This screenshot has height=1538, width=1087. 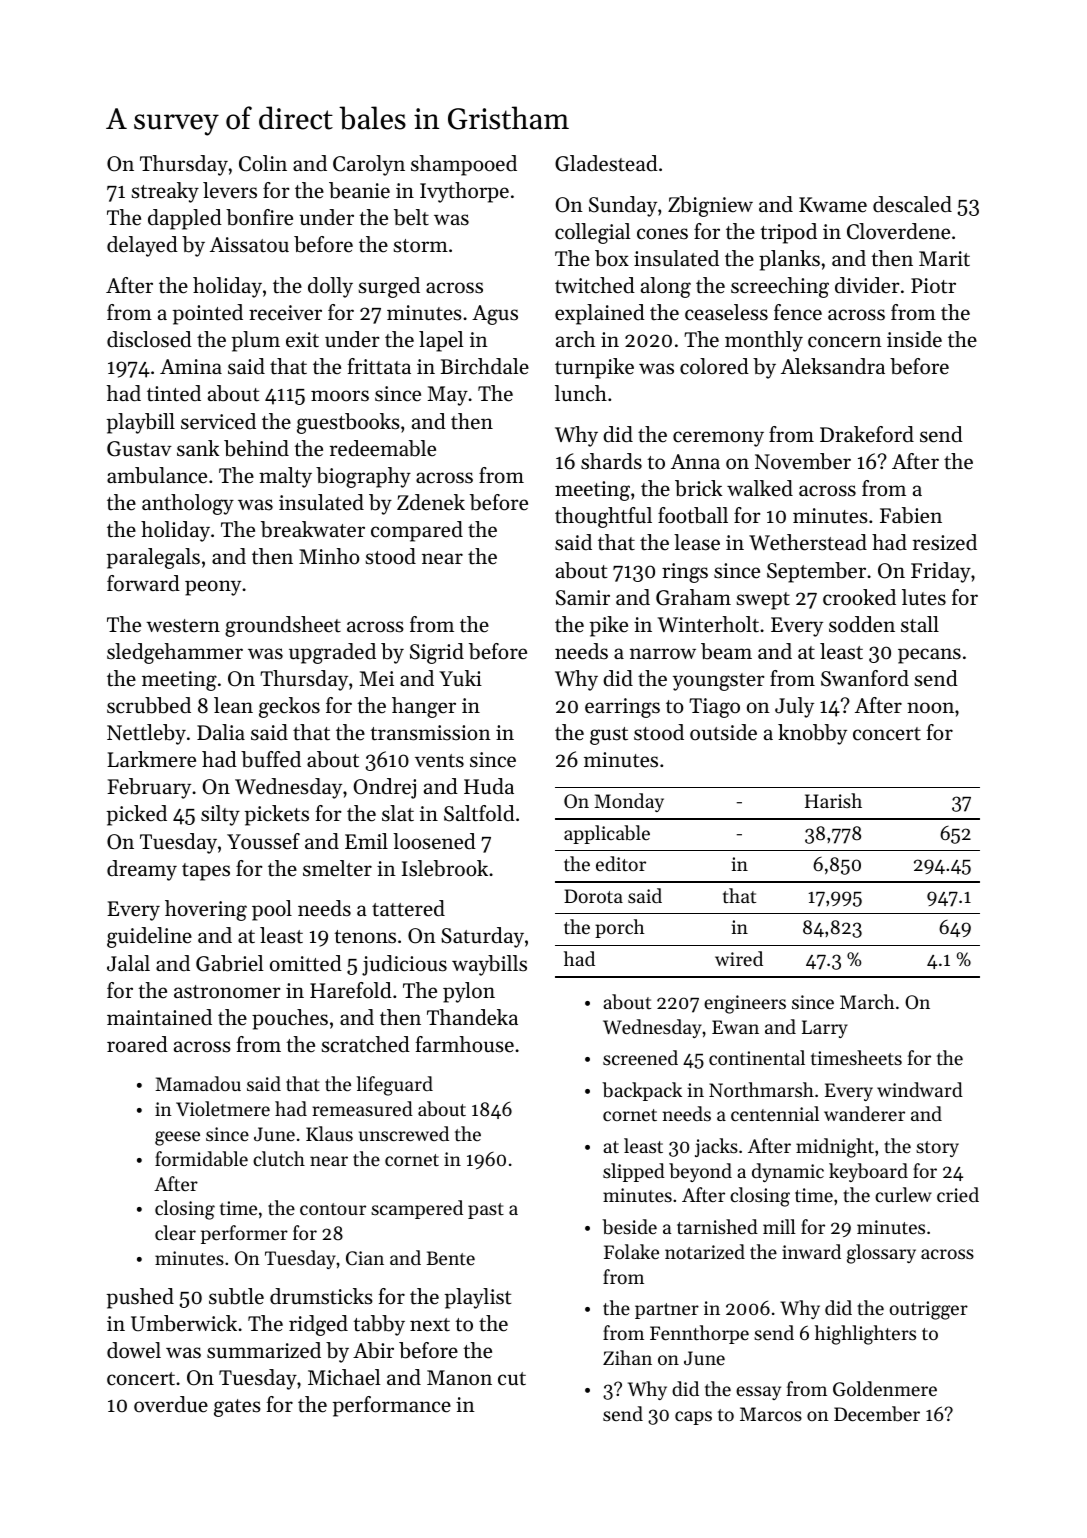 What do you see at coordinates (912, 204) in the screenshot?
I see `descaled` at bounding box center [912, 204].
